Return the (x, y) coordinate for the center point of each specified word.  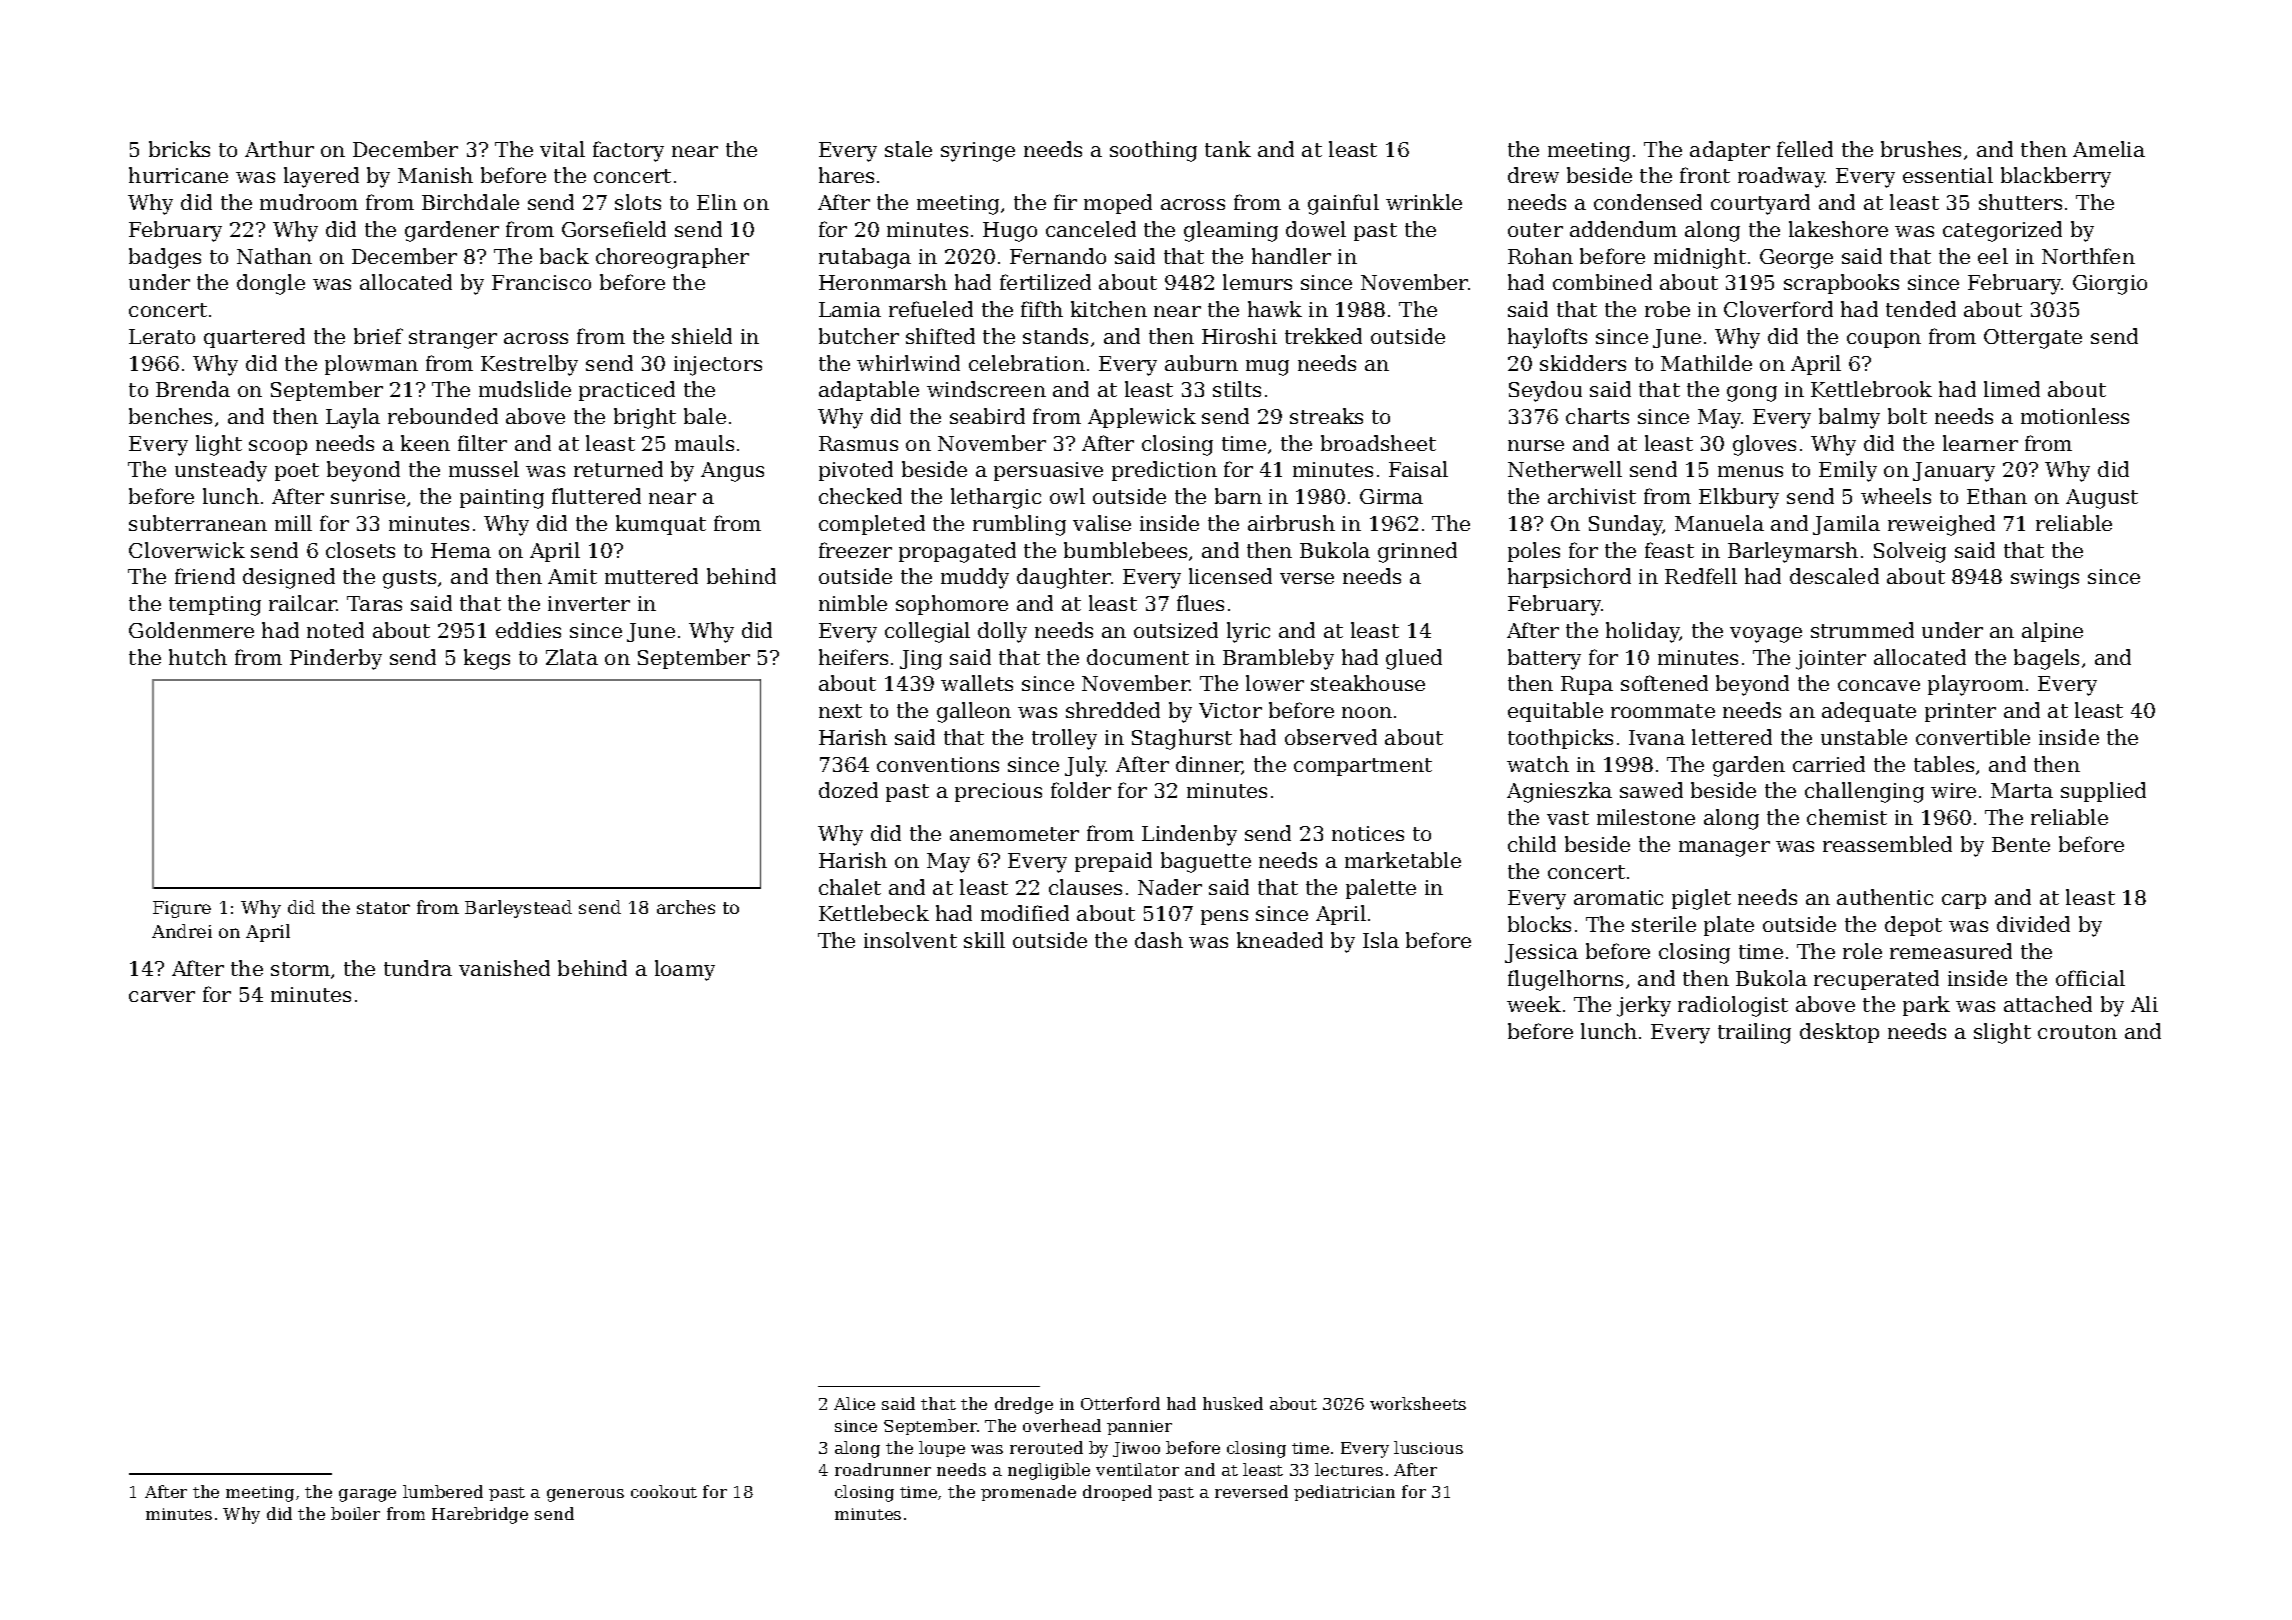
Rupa (1587, 685)
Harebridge (480, 1515)
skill (984, 940)
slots (638, 202)
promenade (1028, 1493)
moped (1118, 204)
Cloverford (1778, 309)
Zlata (572, 657)
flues (1200, 603)
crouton (2077, 1032)
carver (162, 996)
